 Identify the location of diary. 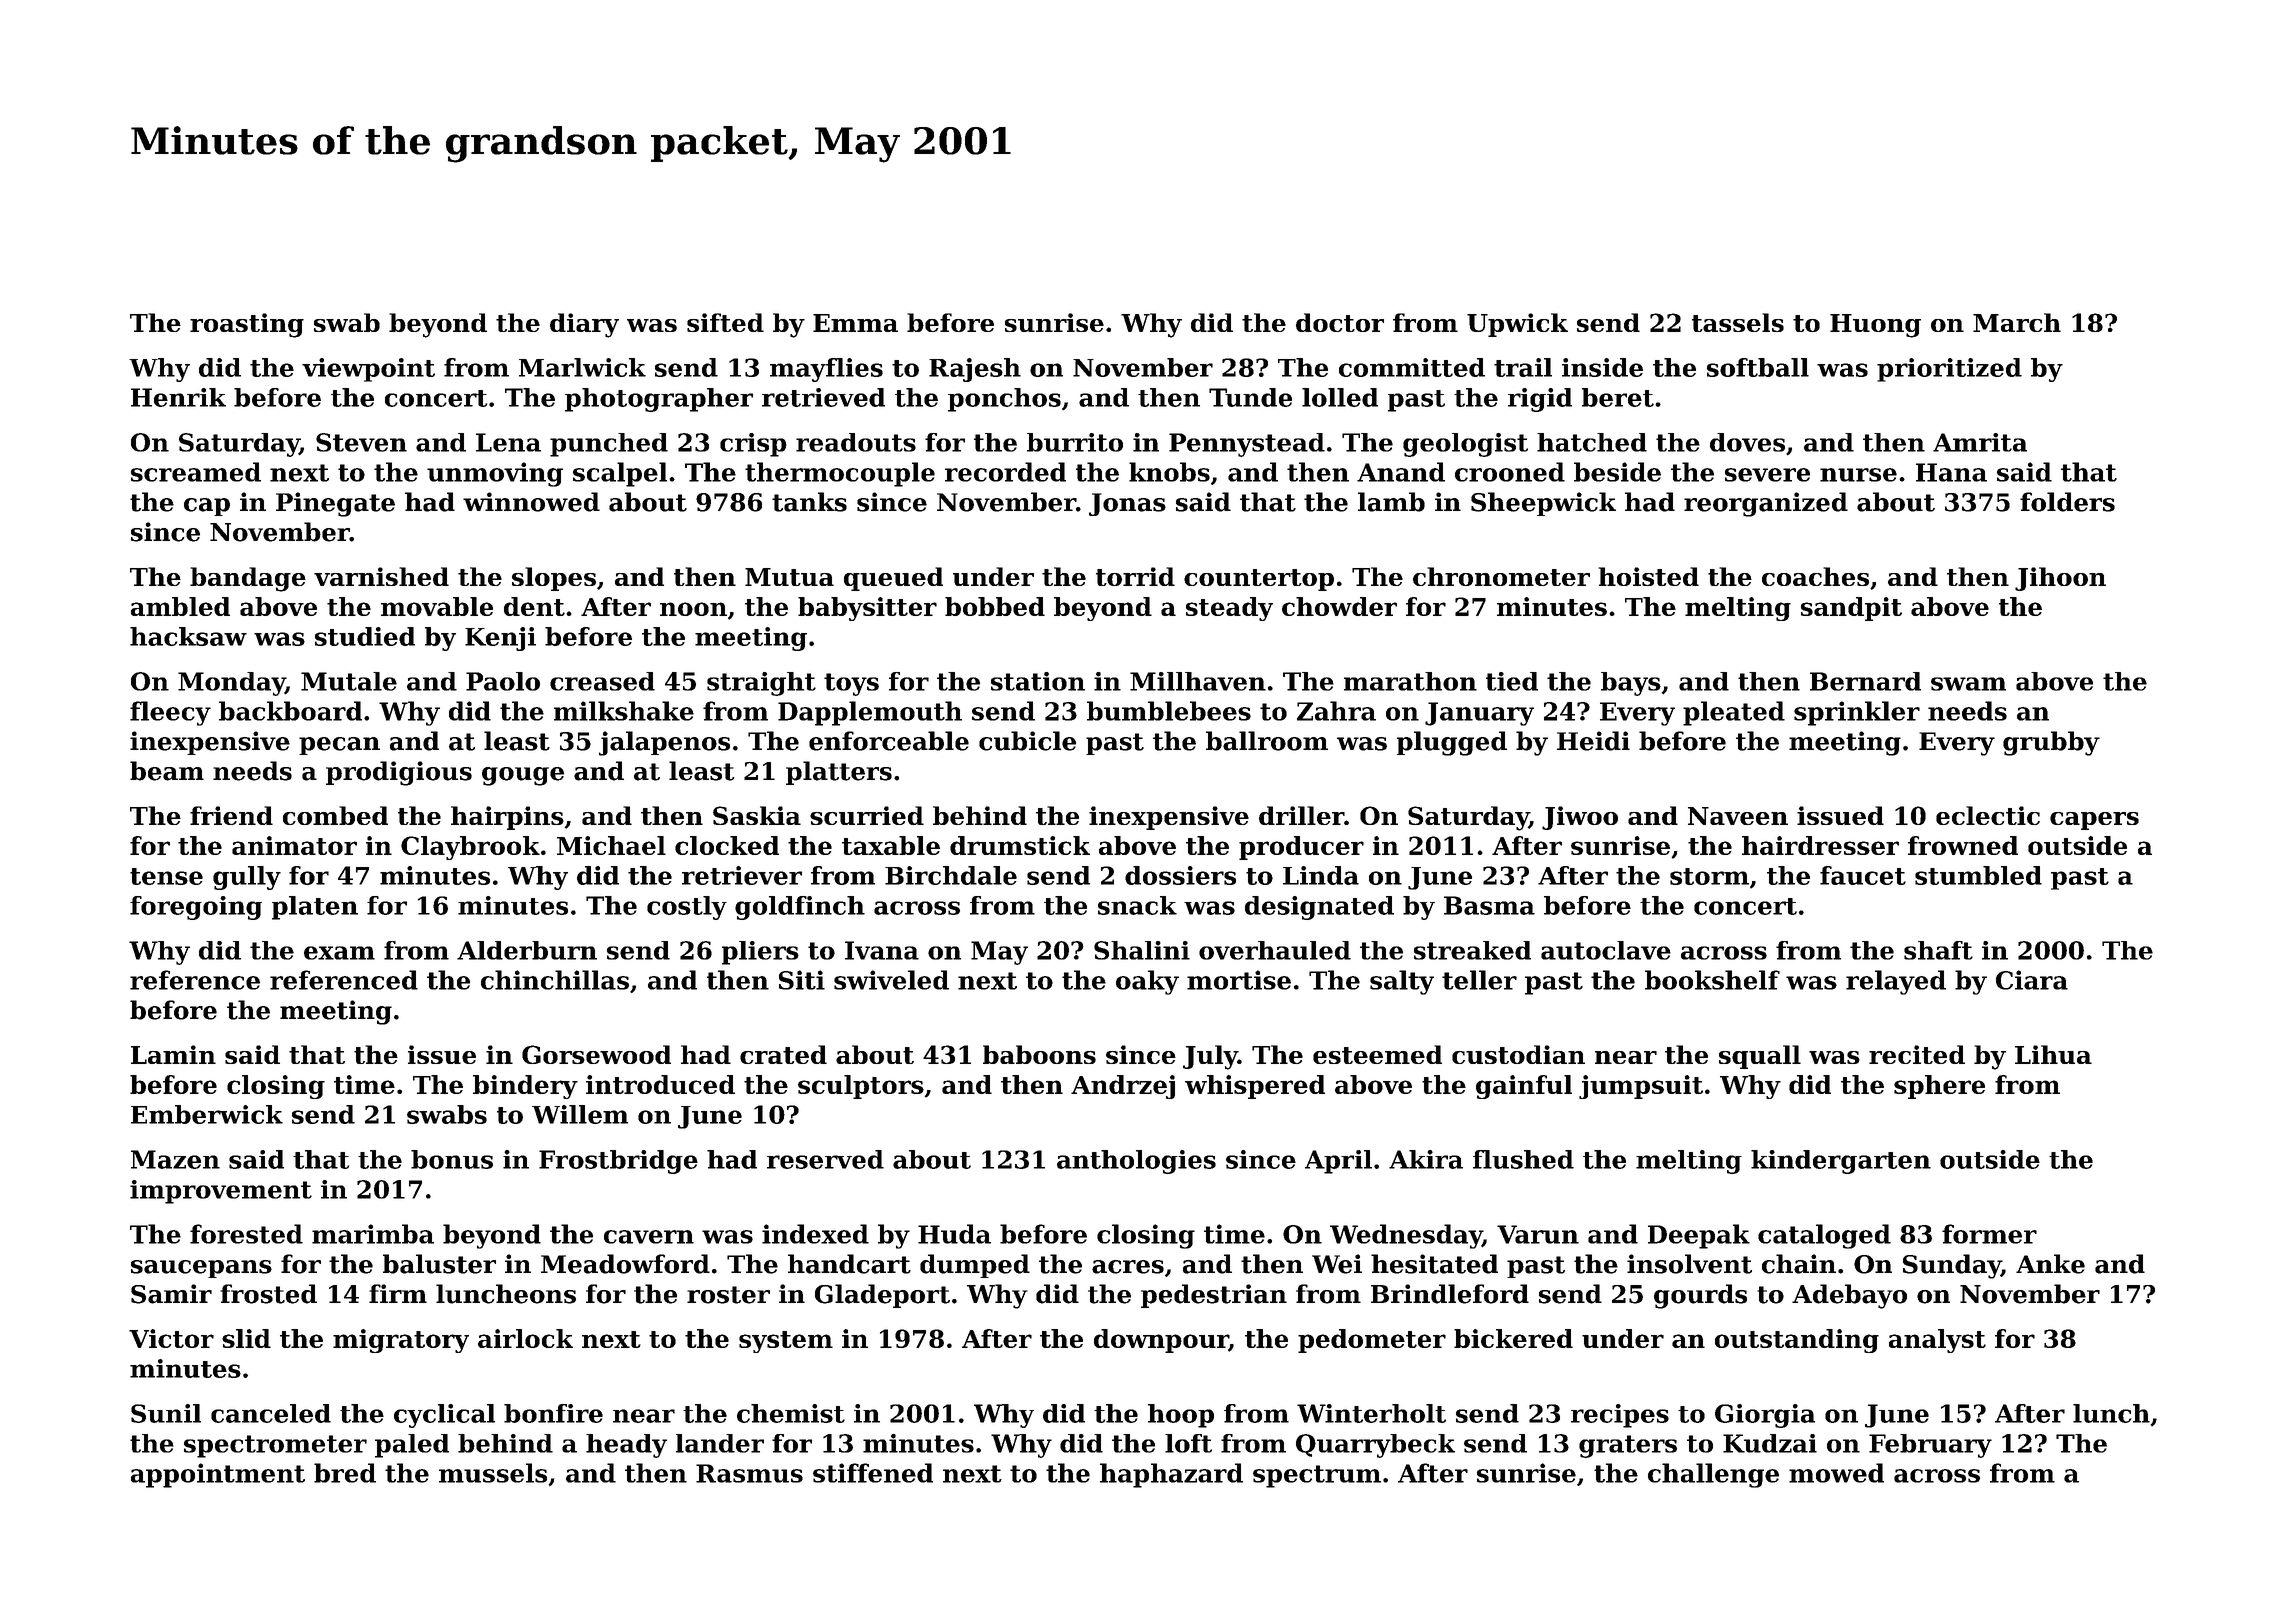
(584, 325).
